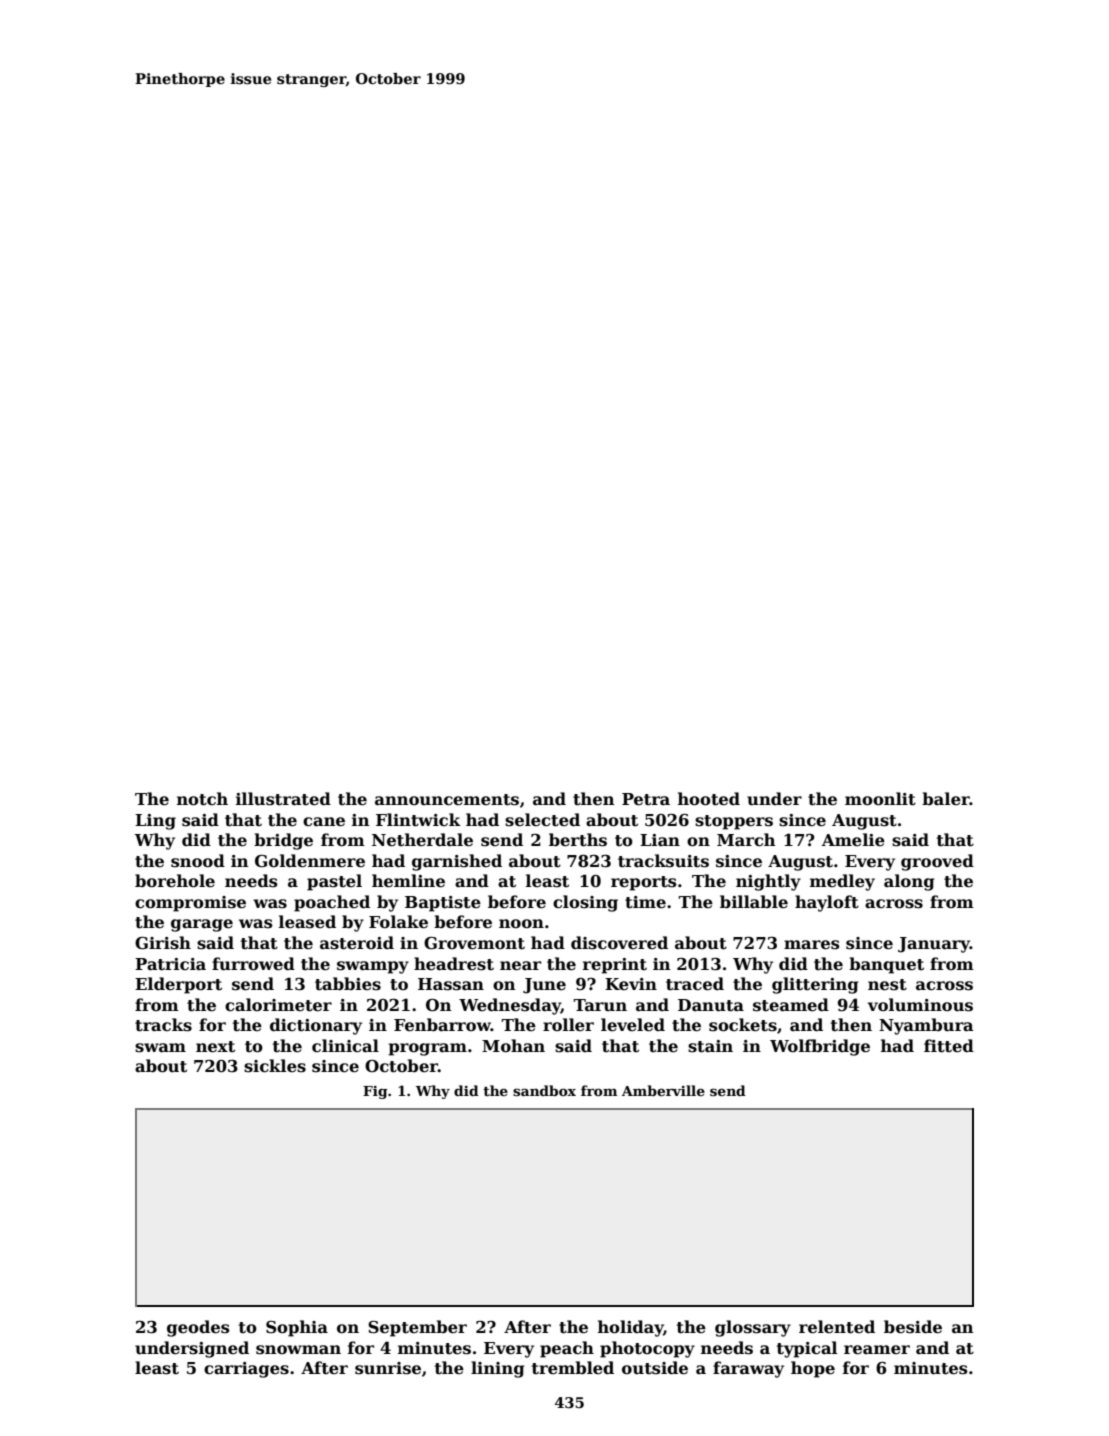 Image resolution: width=1109 pixels, height=1436 pixels. What do you see at coordinates (663, 1090) in the screenshot?
I see `Amberville` at bounding box center [663, 1090].
